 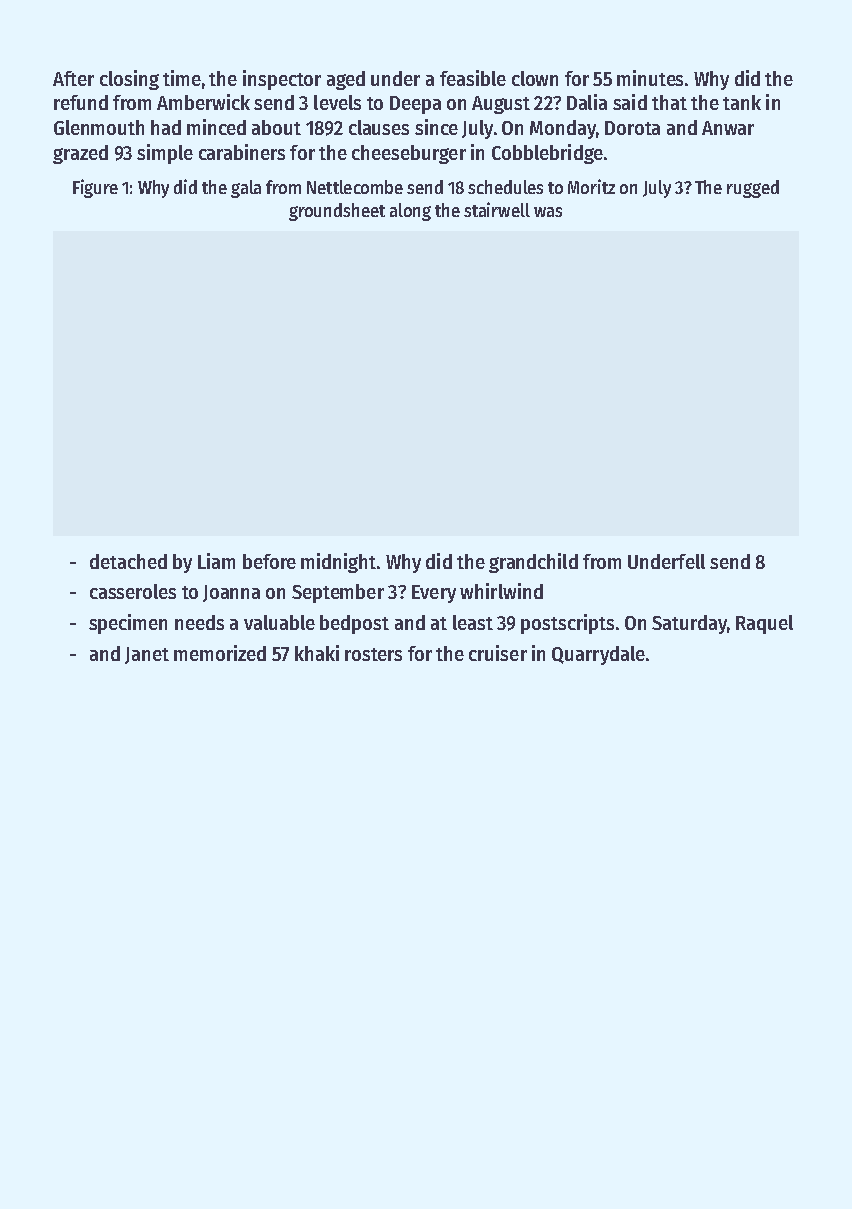 I want to click on August, so click(x=501, y=105).
